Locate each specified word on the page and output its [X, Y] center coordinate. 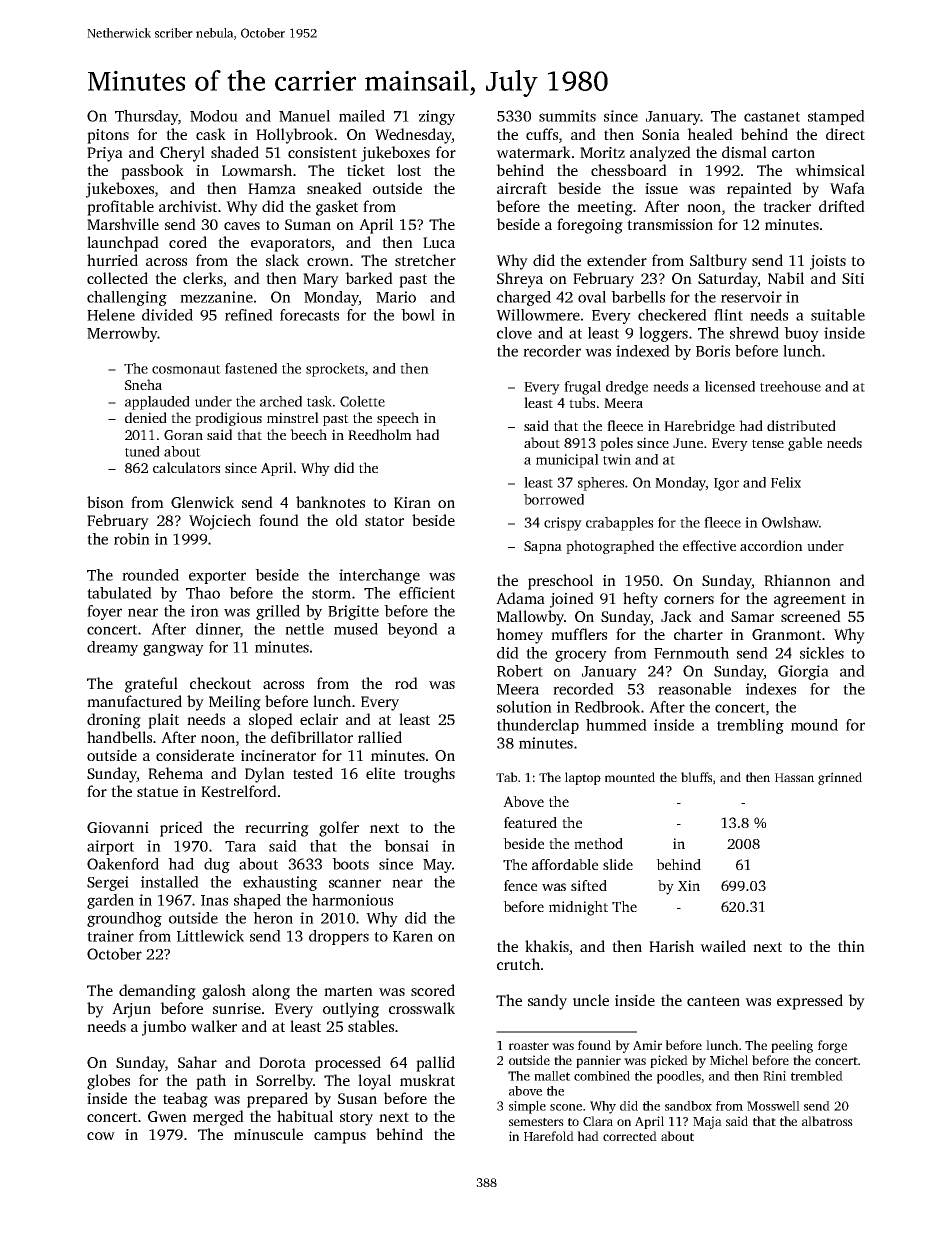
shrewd [754, 333]
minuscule [268, 1134]
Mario [396, 297]
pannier [598, 1061]
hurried [112, 260]
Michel [729, 1060]
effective [709, 545]
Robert [520, 671]
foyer [104, 612]
